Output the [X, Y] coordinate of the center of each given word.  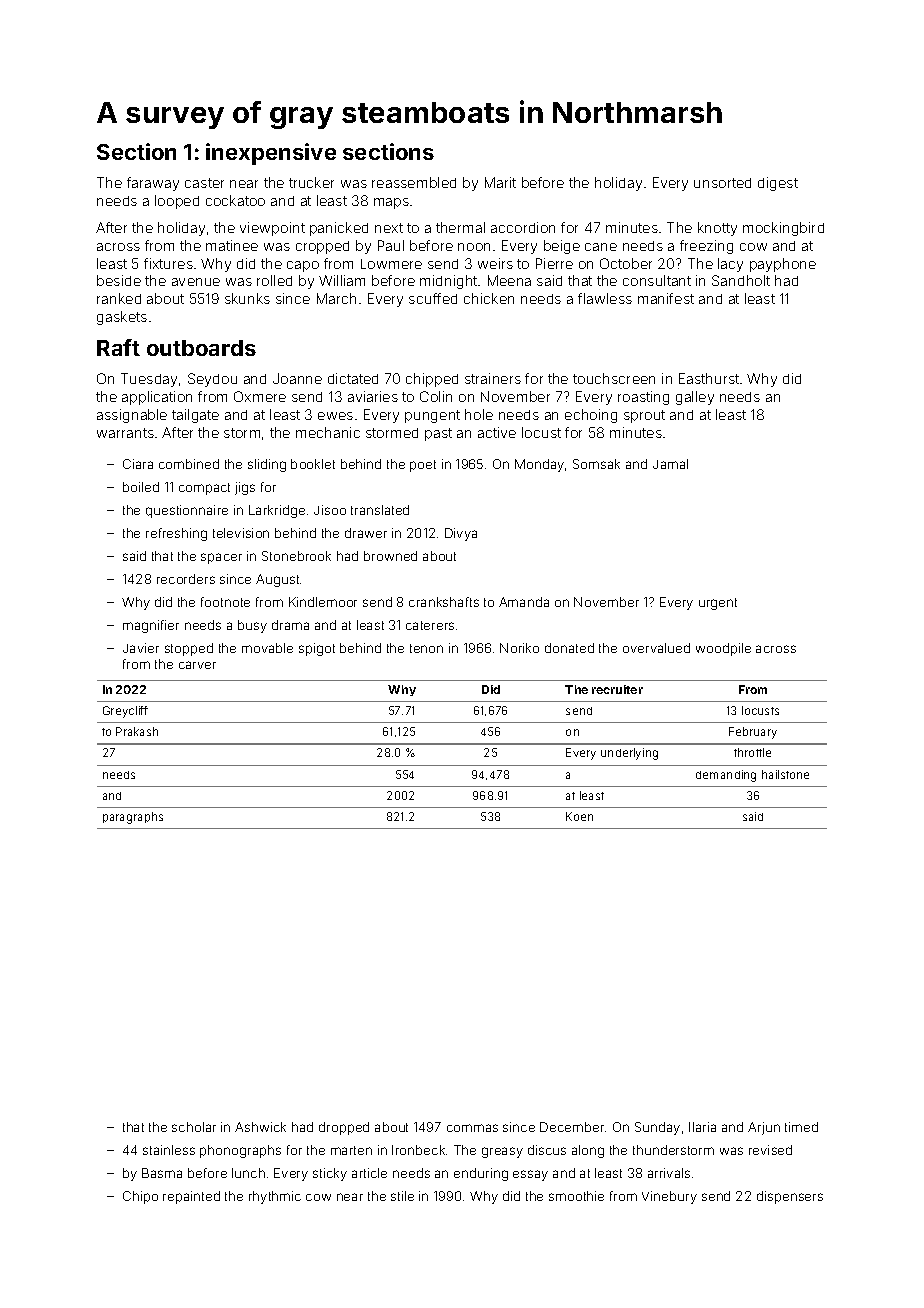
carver [197, 665]
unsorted [722, 183]
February [753, 733]
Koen [579, 816]
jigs [245, 488]
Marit [500, 182]
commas [472, 1128]
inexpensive [271, 154]
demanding [726, 776]
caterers [430, 625]
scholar [194, 1127]
